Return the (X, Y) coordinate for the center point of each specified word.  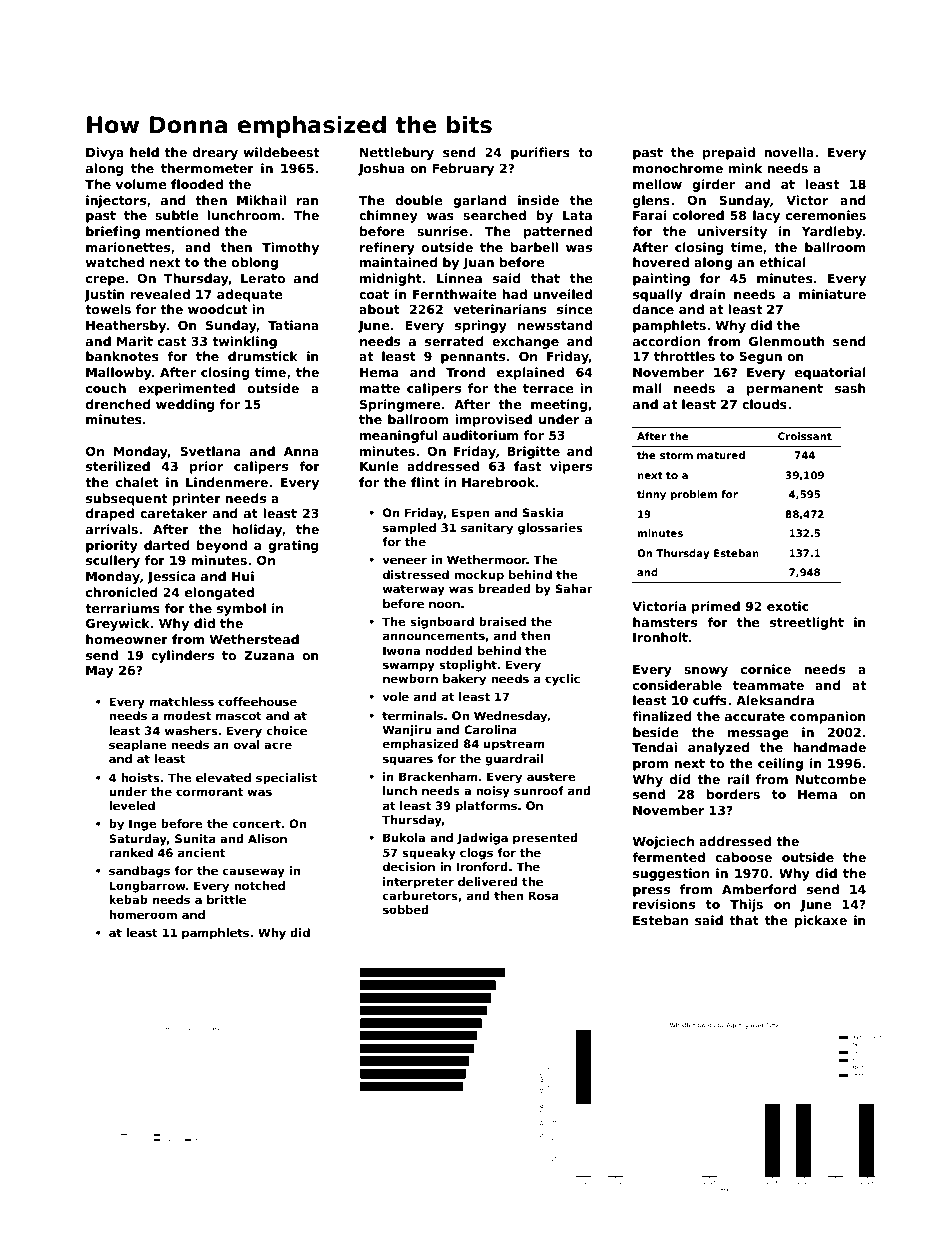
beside (656, 732)
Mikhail (261, 200)
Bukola (404, 837)
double (419, 200)
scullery (113, 561)
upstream (514, 745)
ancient (201, 852)
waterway (414, 590)
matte (380, 388)
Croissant (805, 436)
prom (650, 766)
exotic (788, 606)
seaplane (138, 746)
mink (745, 168)
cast (172, 341)
